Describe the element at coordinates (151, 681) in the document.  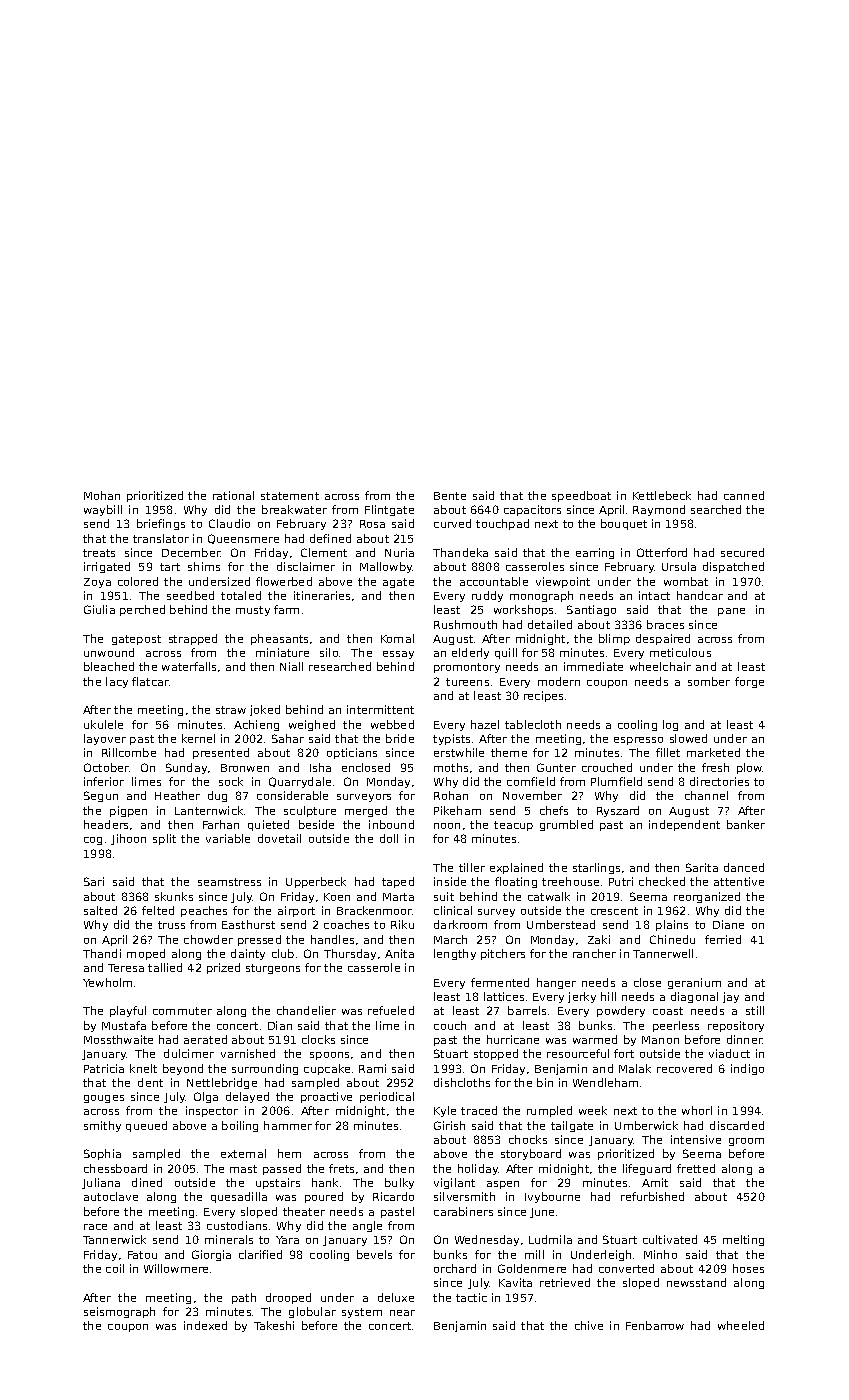
I see `flatcar` at that location.
